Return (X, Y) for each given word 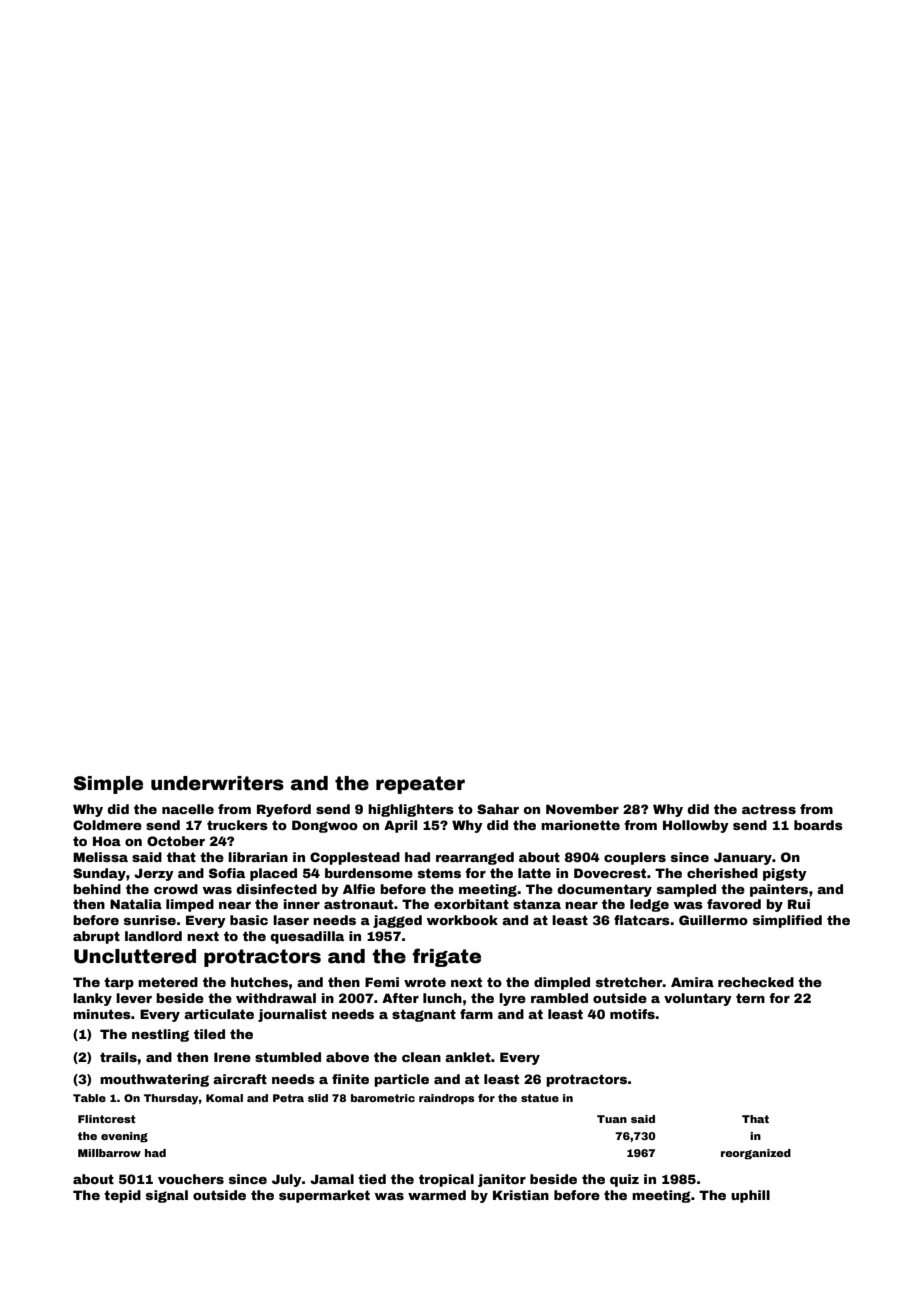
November (582, 809)
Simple (108, 785)
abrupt (96, 937)
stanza (537, 904)
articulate (219, 1014)
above (347, 1057)
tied (372, 1179)
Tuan (612, 1119)
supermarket (324, 1196)
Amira (692, 982)
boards (818, 825)
